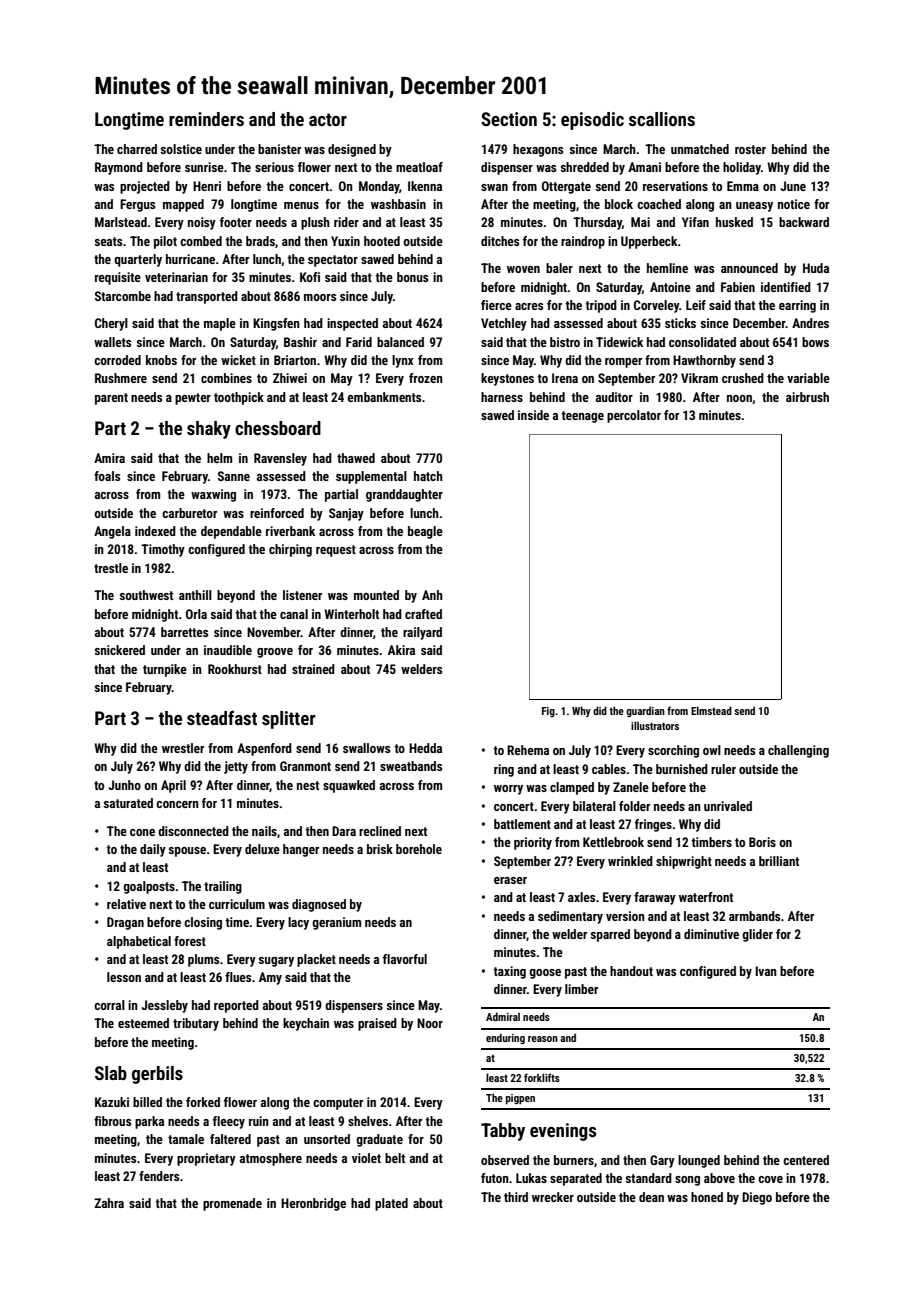  I want to click on scallions, so click(662, 119).
